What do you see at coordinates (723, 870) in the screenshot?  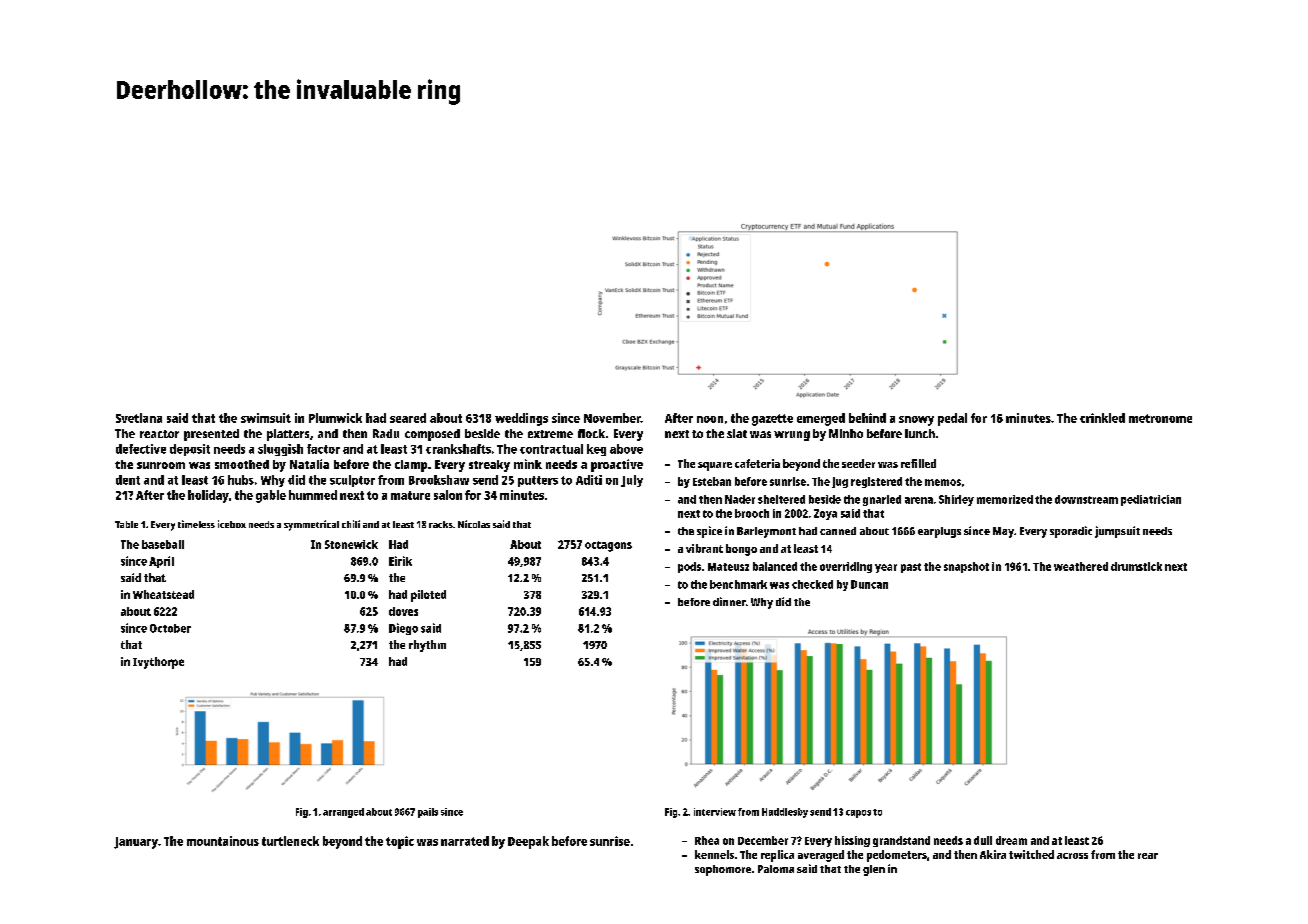 I see `sophomore` at bounding box center [723, 870].
